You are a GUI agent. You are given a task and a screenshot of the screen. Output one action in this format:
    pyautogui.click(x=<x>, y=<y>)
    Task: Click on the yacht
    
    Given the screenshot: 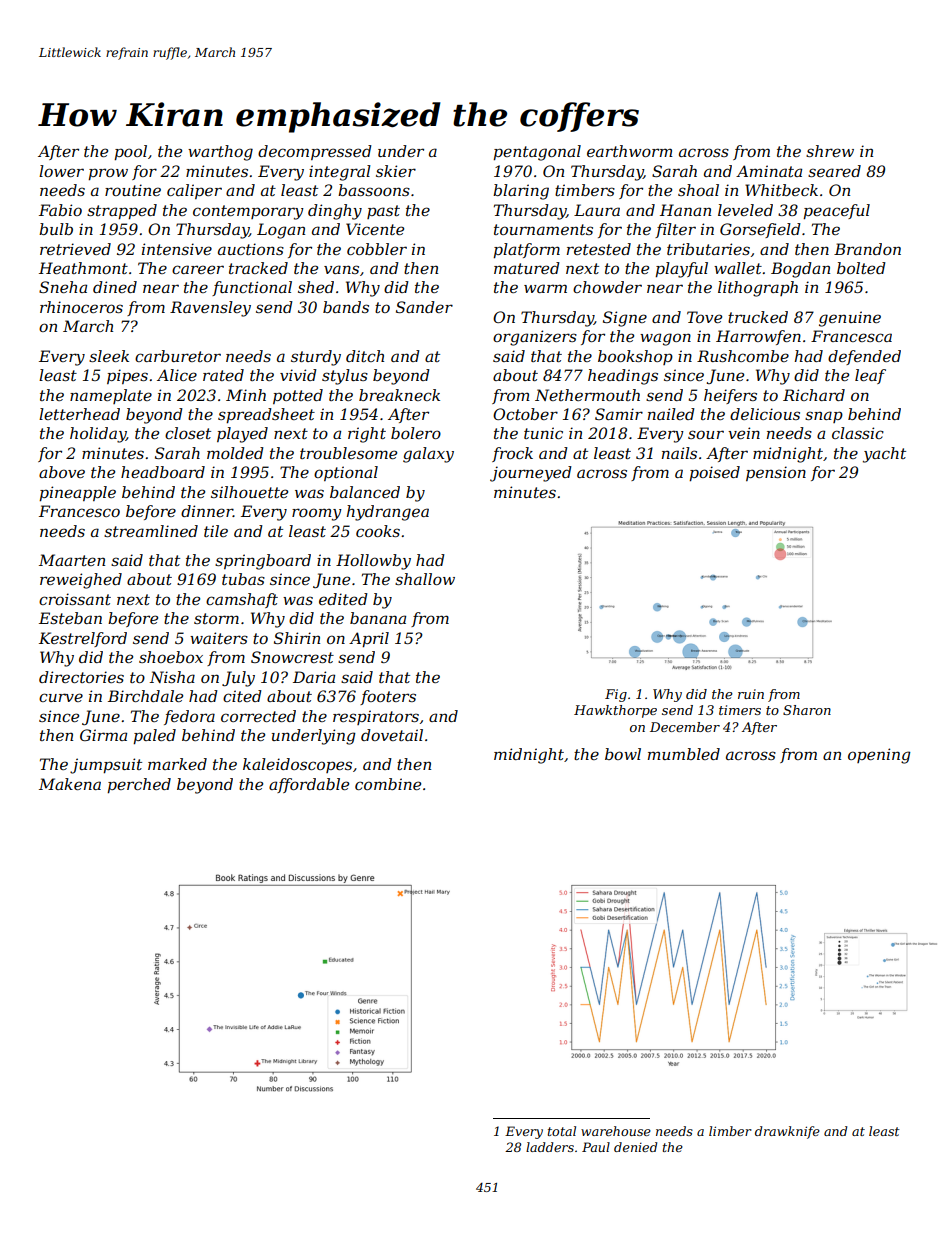 What is the action you would take?
    pyautogui.click(x=884, y=455)
